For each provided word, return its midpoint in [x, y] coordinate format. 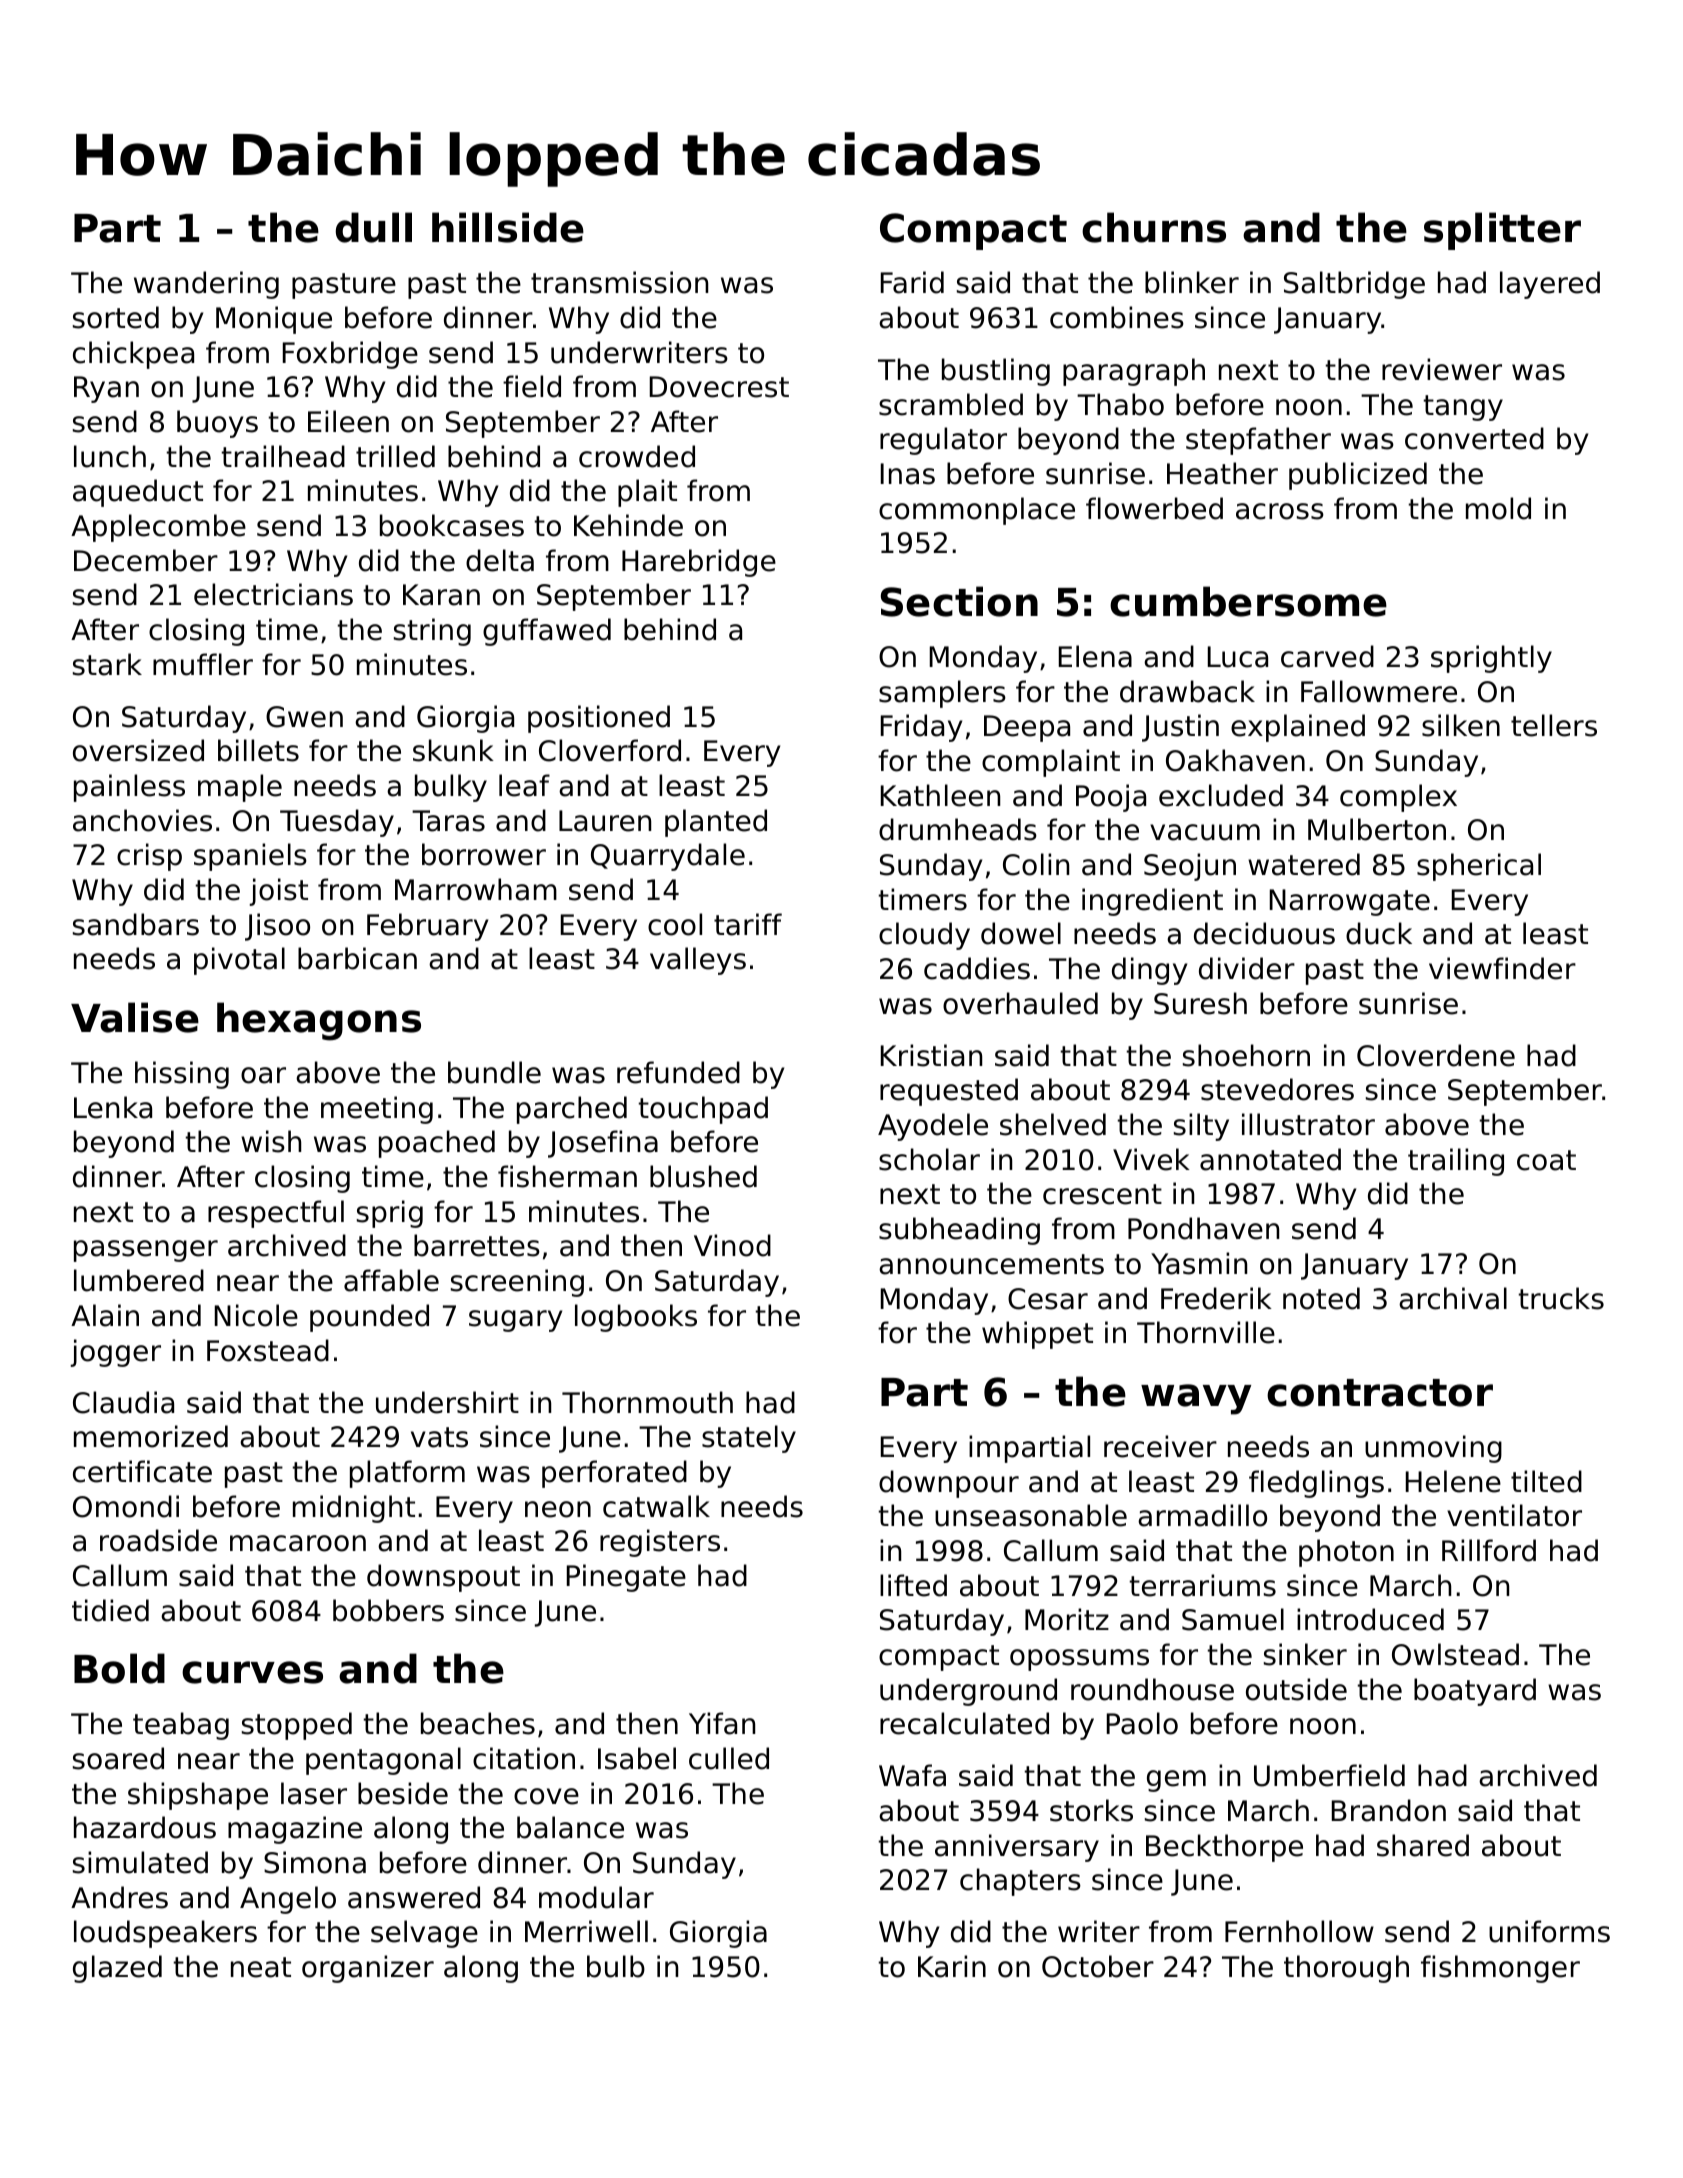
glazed [117, 1969]
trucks [1561, 1298]
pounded [369, 1318]
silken [1461, 725]
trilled [395, 456]
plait [647, 493]
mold [1498, 508]
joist [278, 892]
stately [749, 1439]
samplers [942, 694]
